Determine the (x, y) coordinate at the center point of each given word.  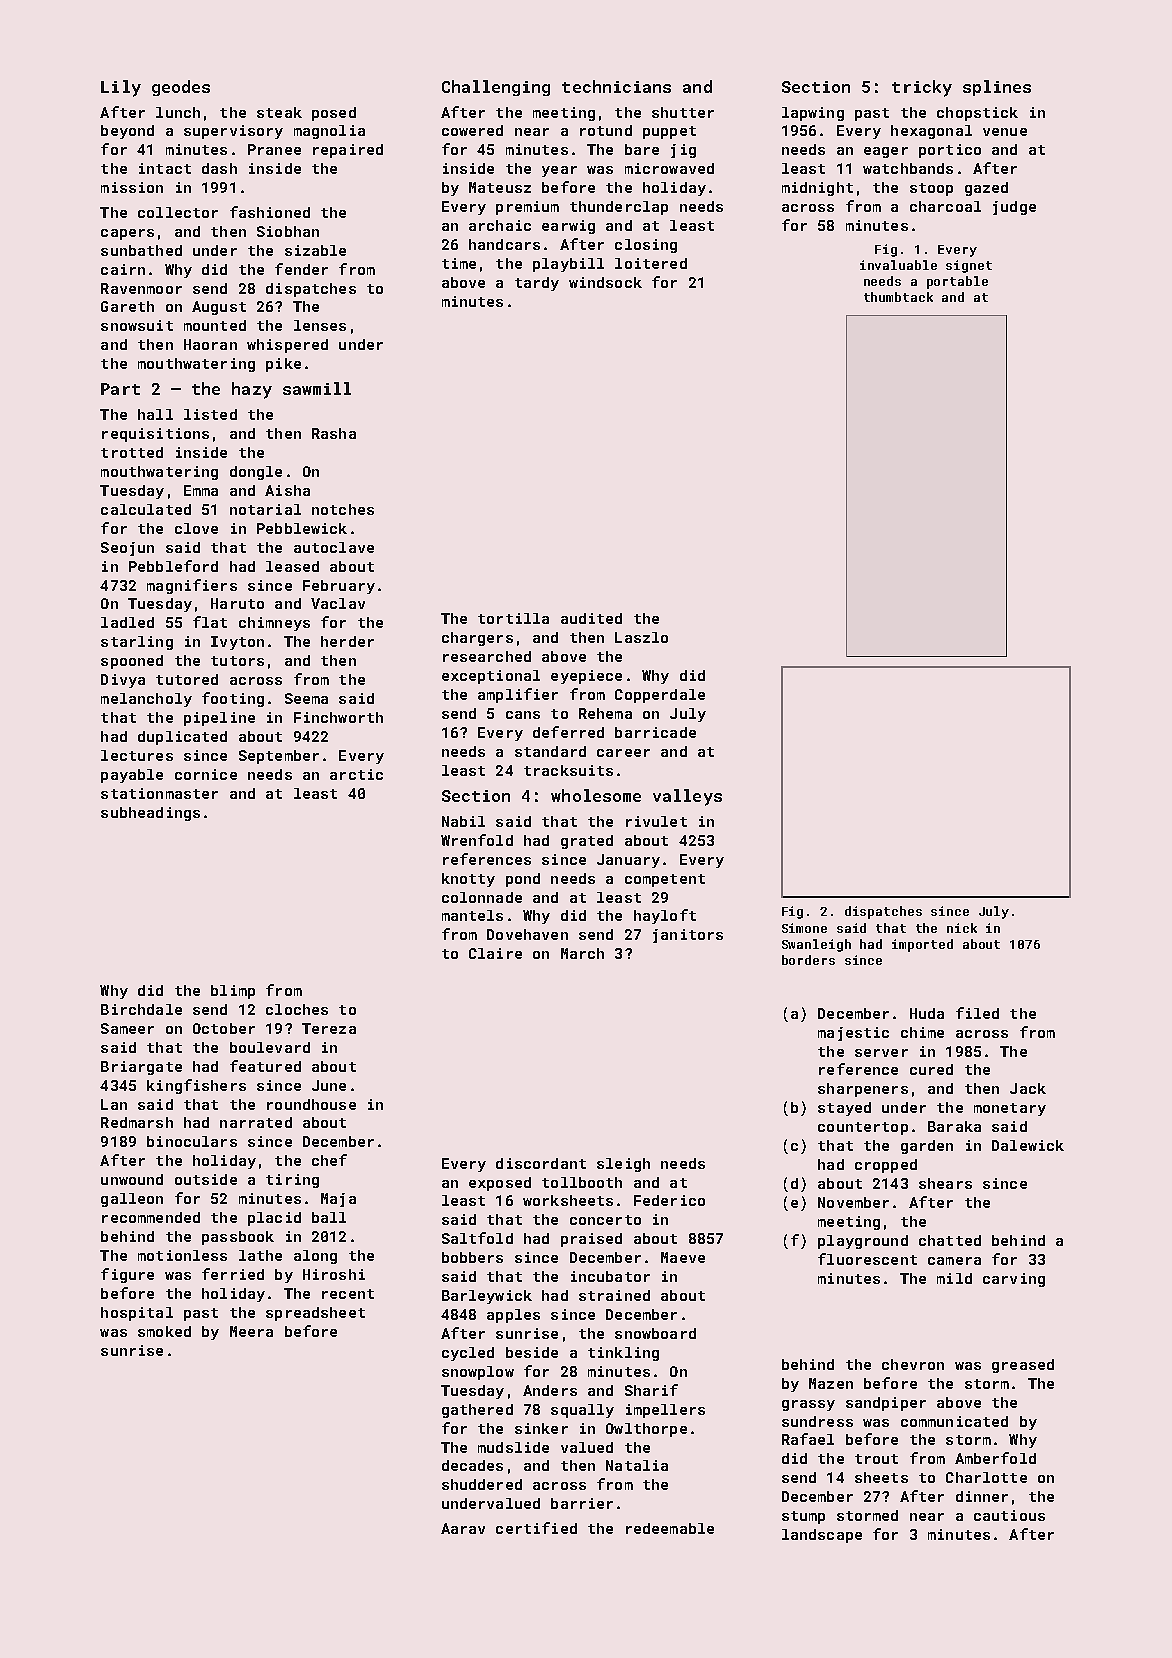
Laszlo (641, 637)
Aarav (463, 1528)
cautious (1009, 1515)
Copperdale (660, 696)
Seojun (127, 549)
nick (962, 928)
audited (591, 618)
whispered (287, 346)
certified (536, 1528)
